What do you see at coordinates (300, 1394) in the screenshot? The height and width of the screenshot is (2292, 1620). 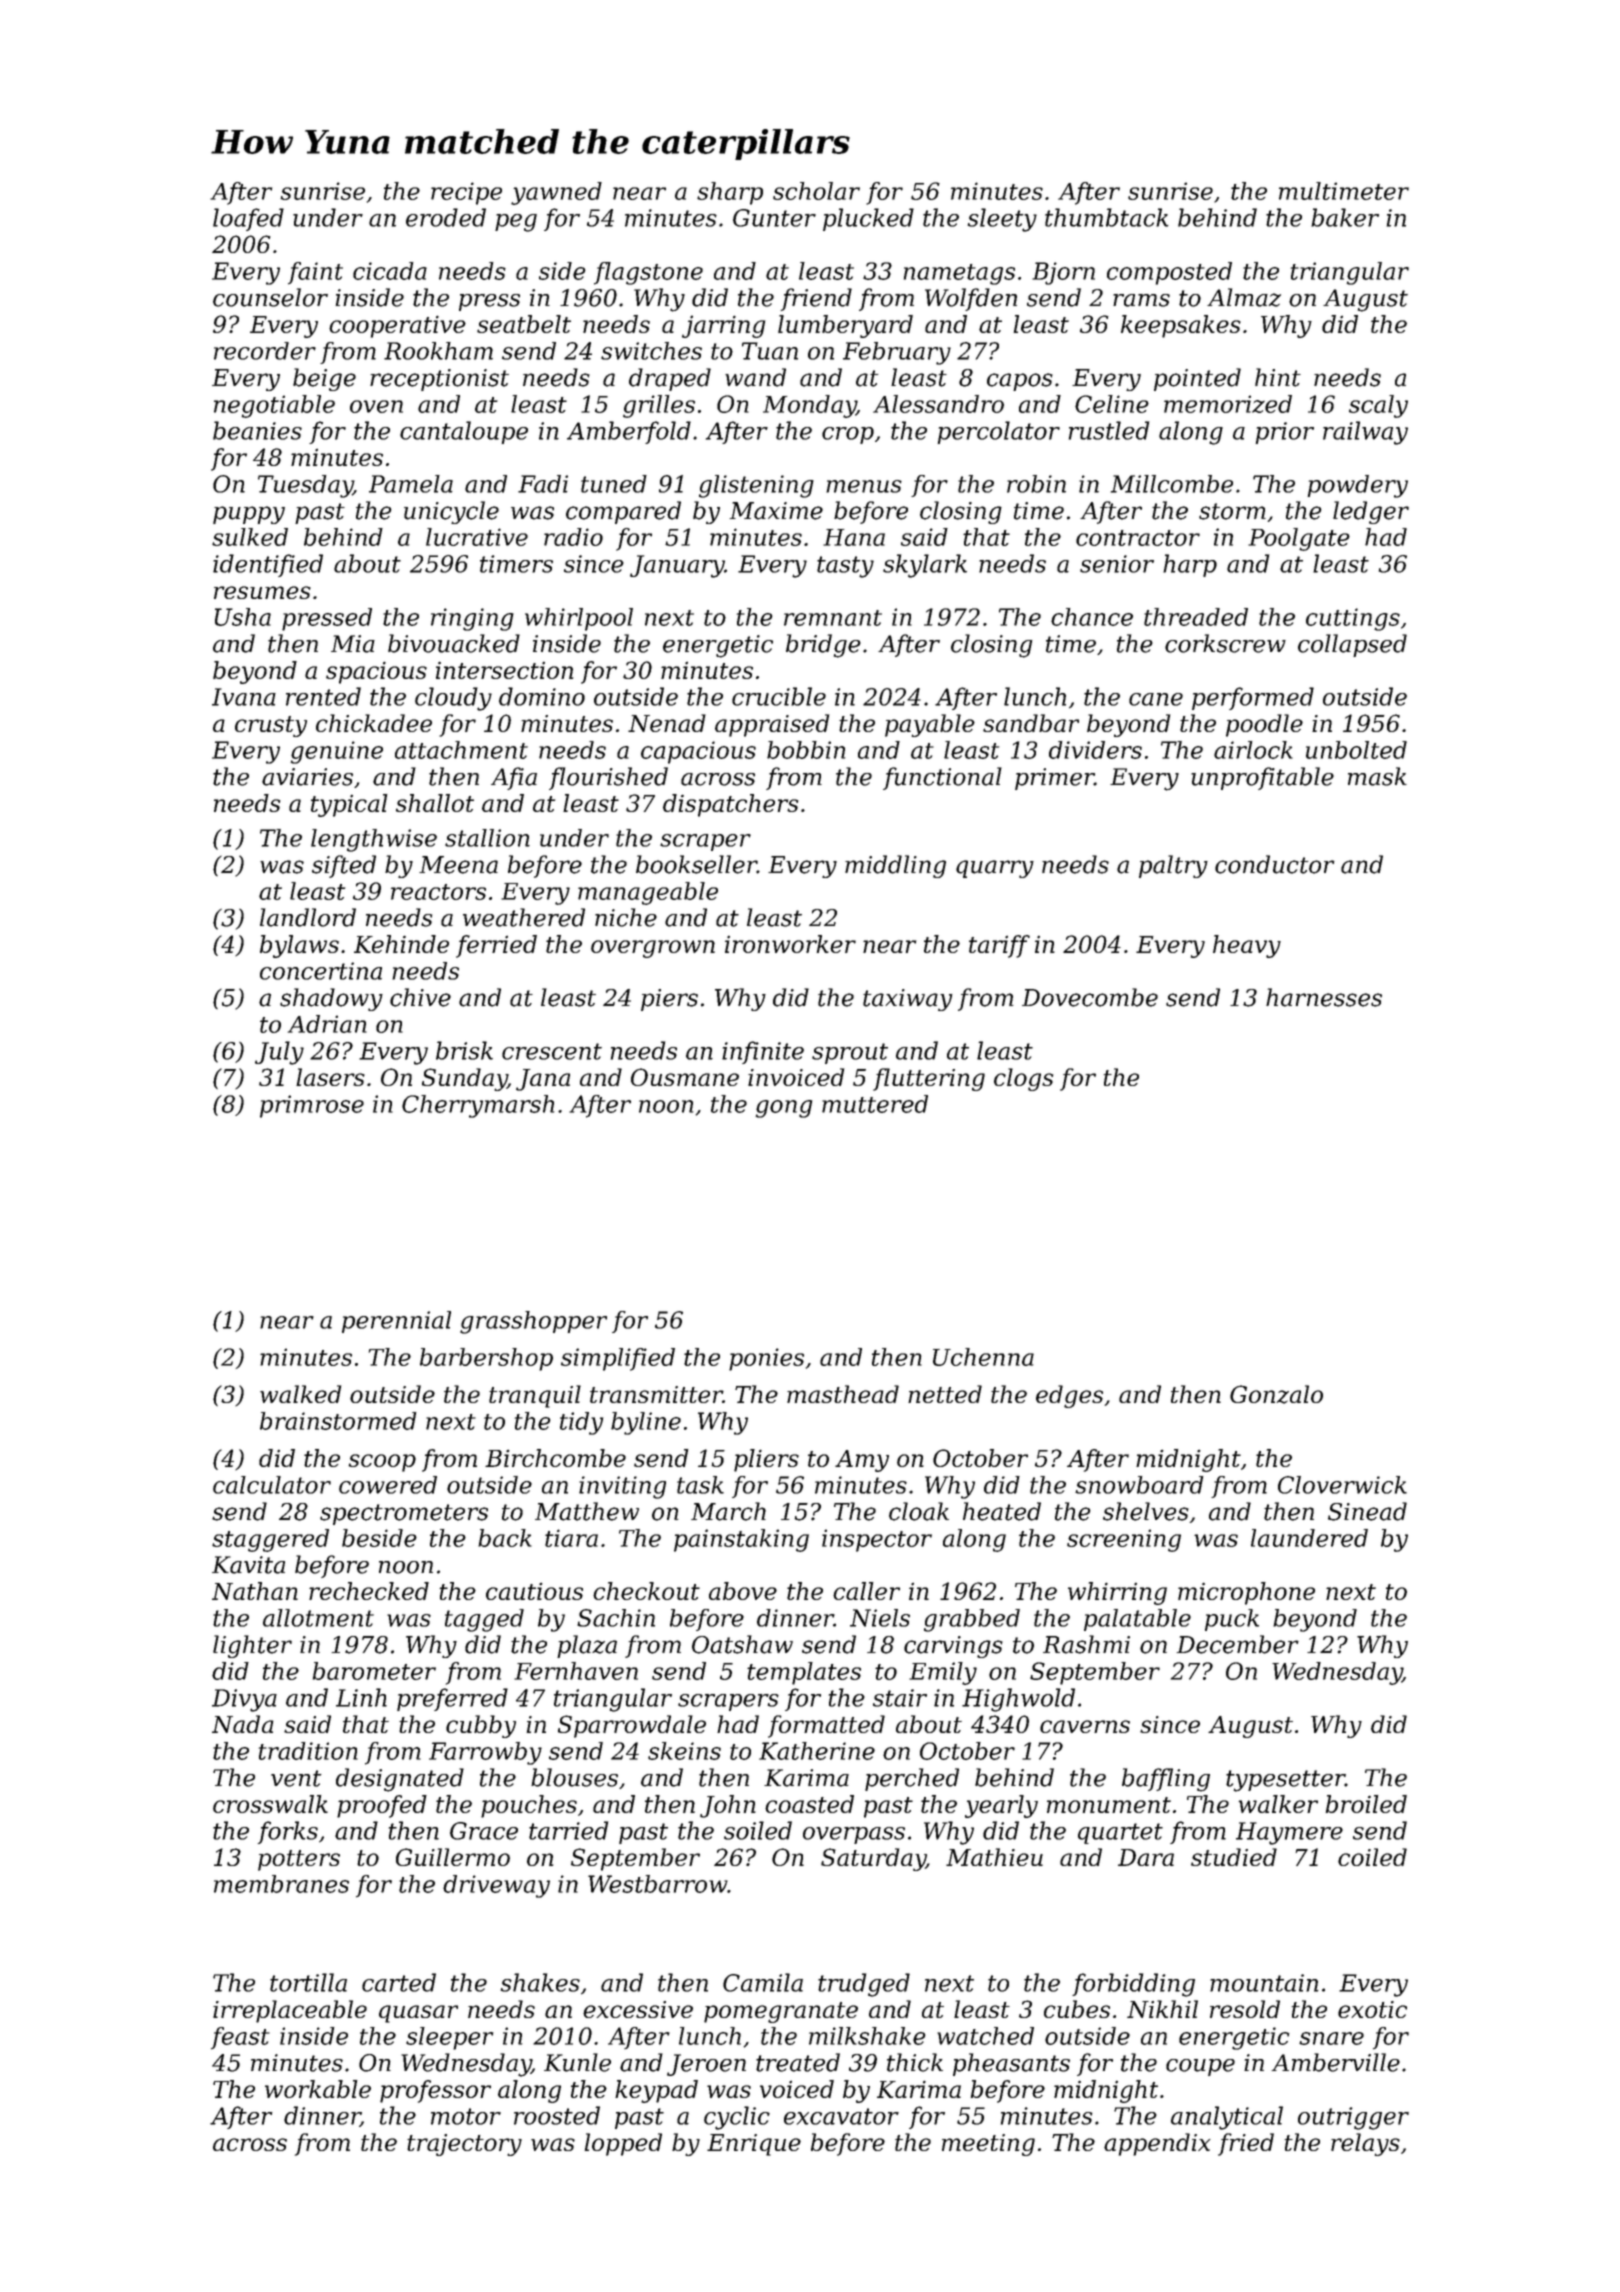 I see `walked` at bounding box center [300, 1394].
